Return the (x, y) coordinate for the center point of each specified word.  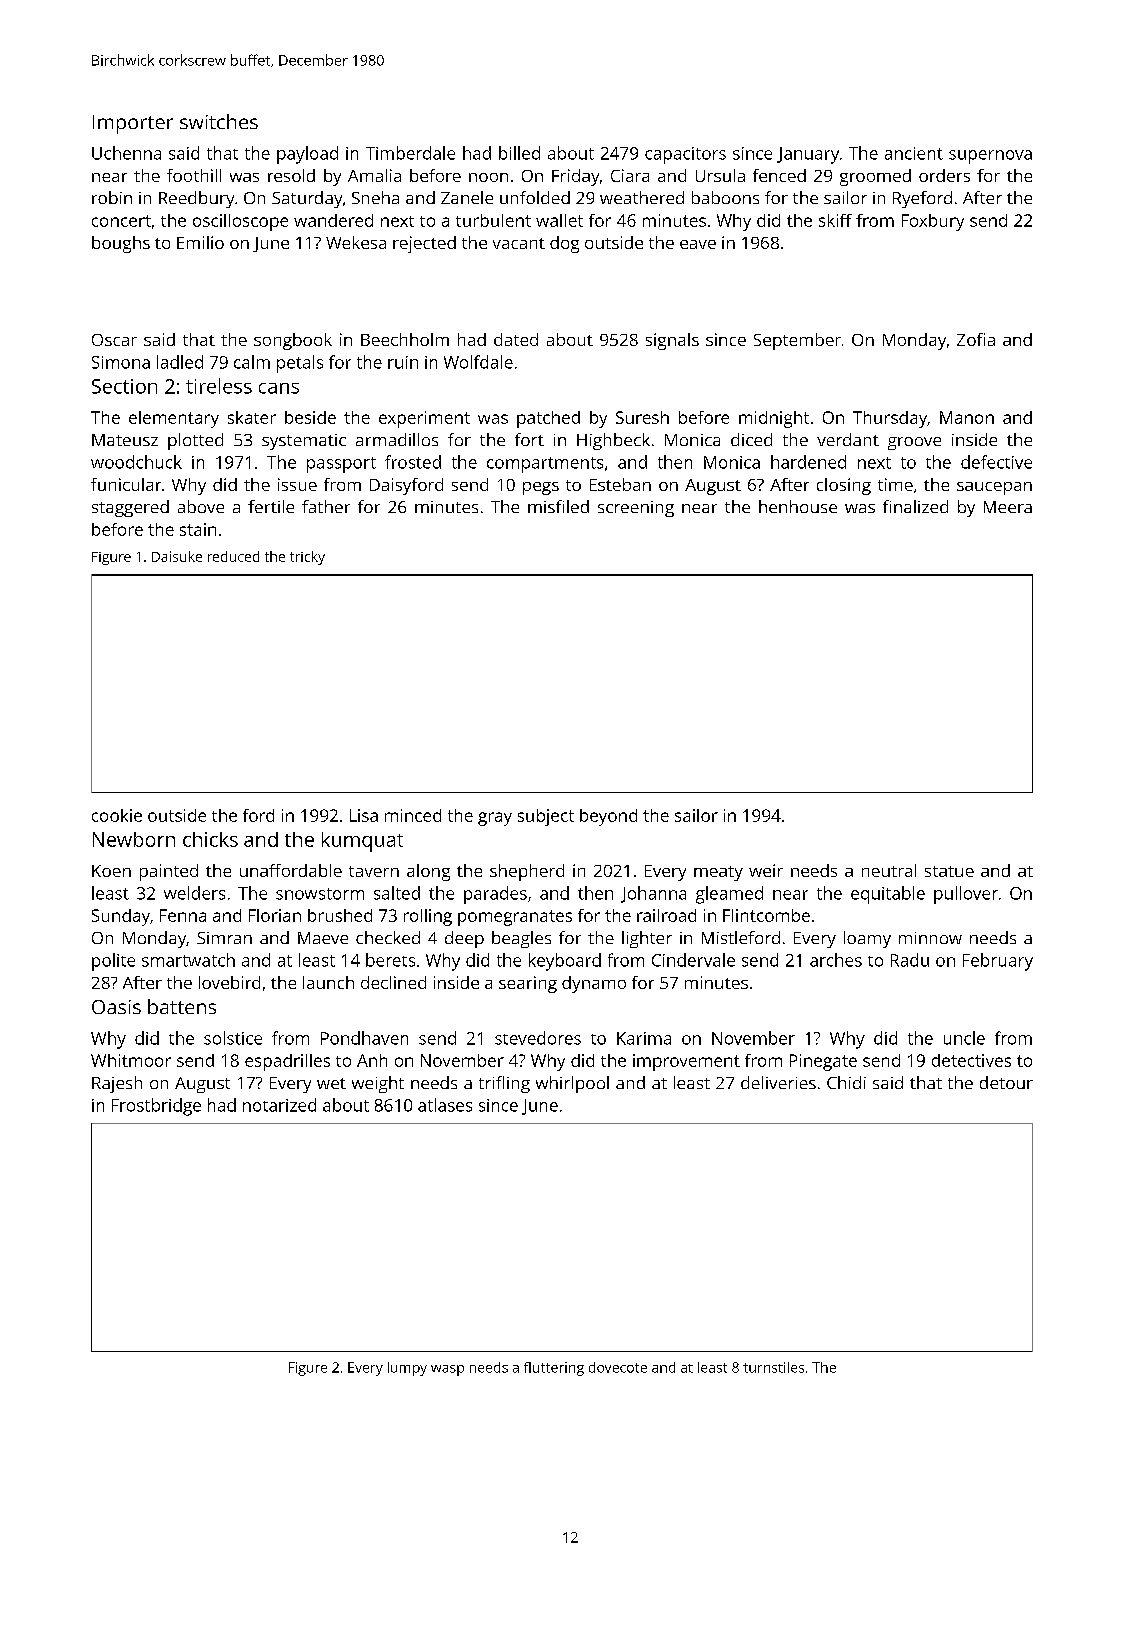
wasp (447, 1370)
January (808, 155)
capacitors (685, 155)
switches (219, 121)
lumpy (407, 1369)
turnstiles (773, 1367)
